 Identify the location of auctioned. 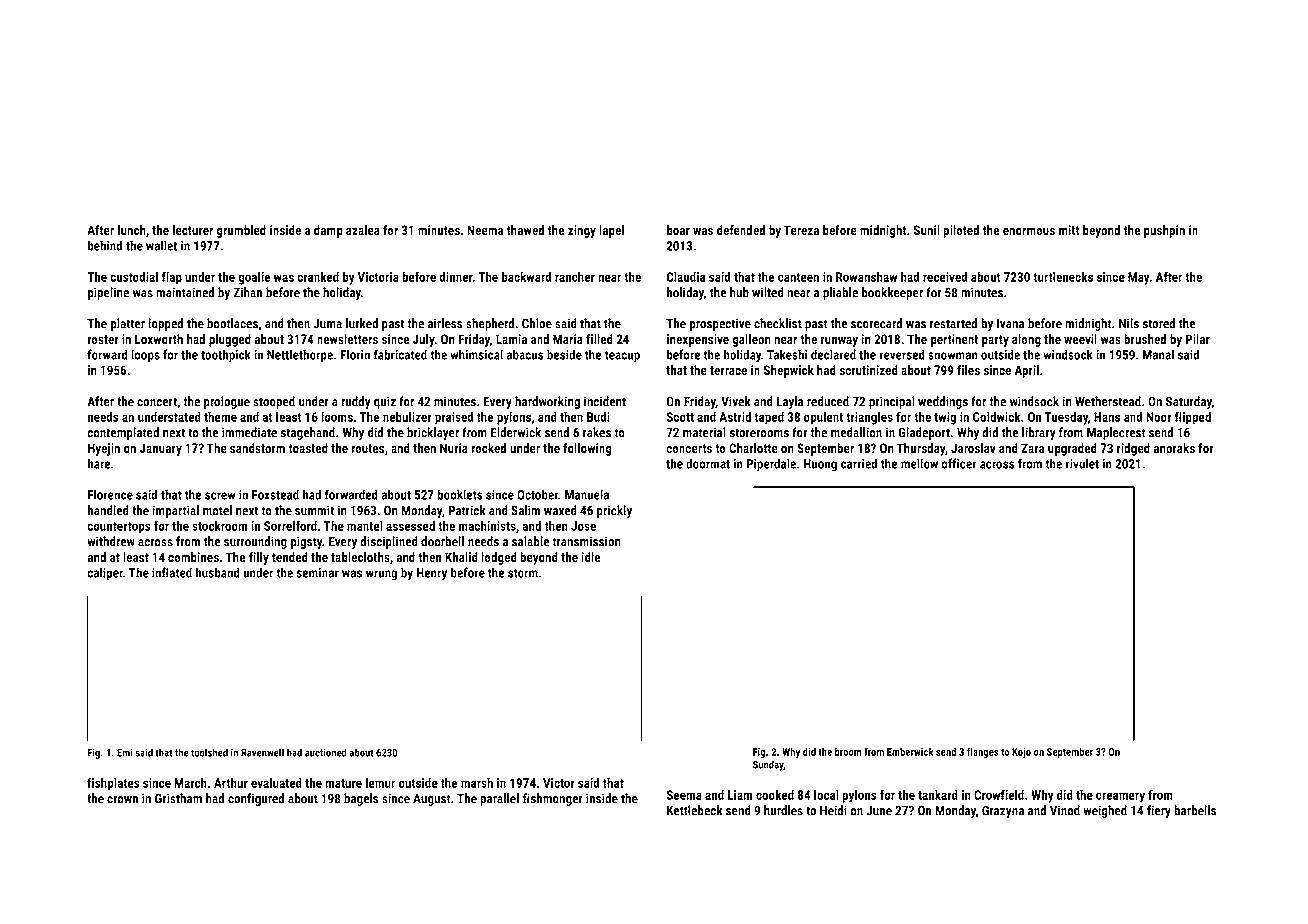
(326, 752).
